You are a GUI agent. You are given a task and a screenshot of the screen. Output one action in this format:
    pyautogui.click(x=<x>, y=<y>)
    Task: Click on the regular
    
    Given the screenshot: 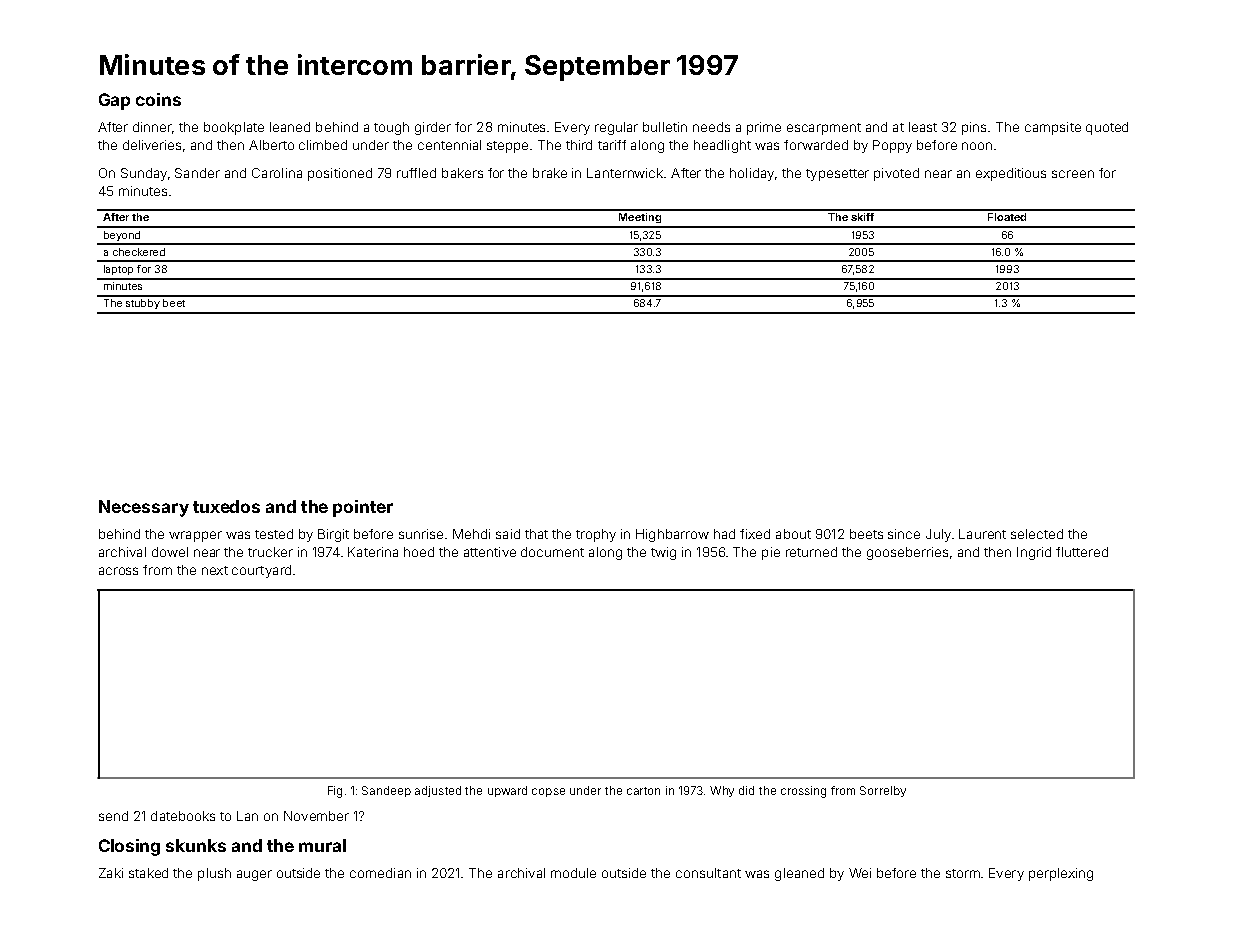 What is the action you would take?
    pyautogui.click(x=616, y=128)
